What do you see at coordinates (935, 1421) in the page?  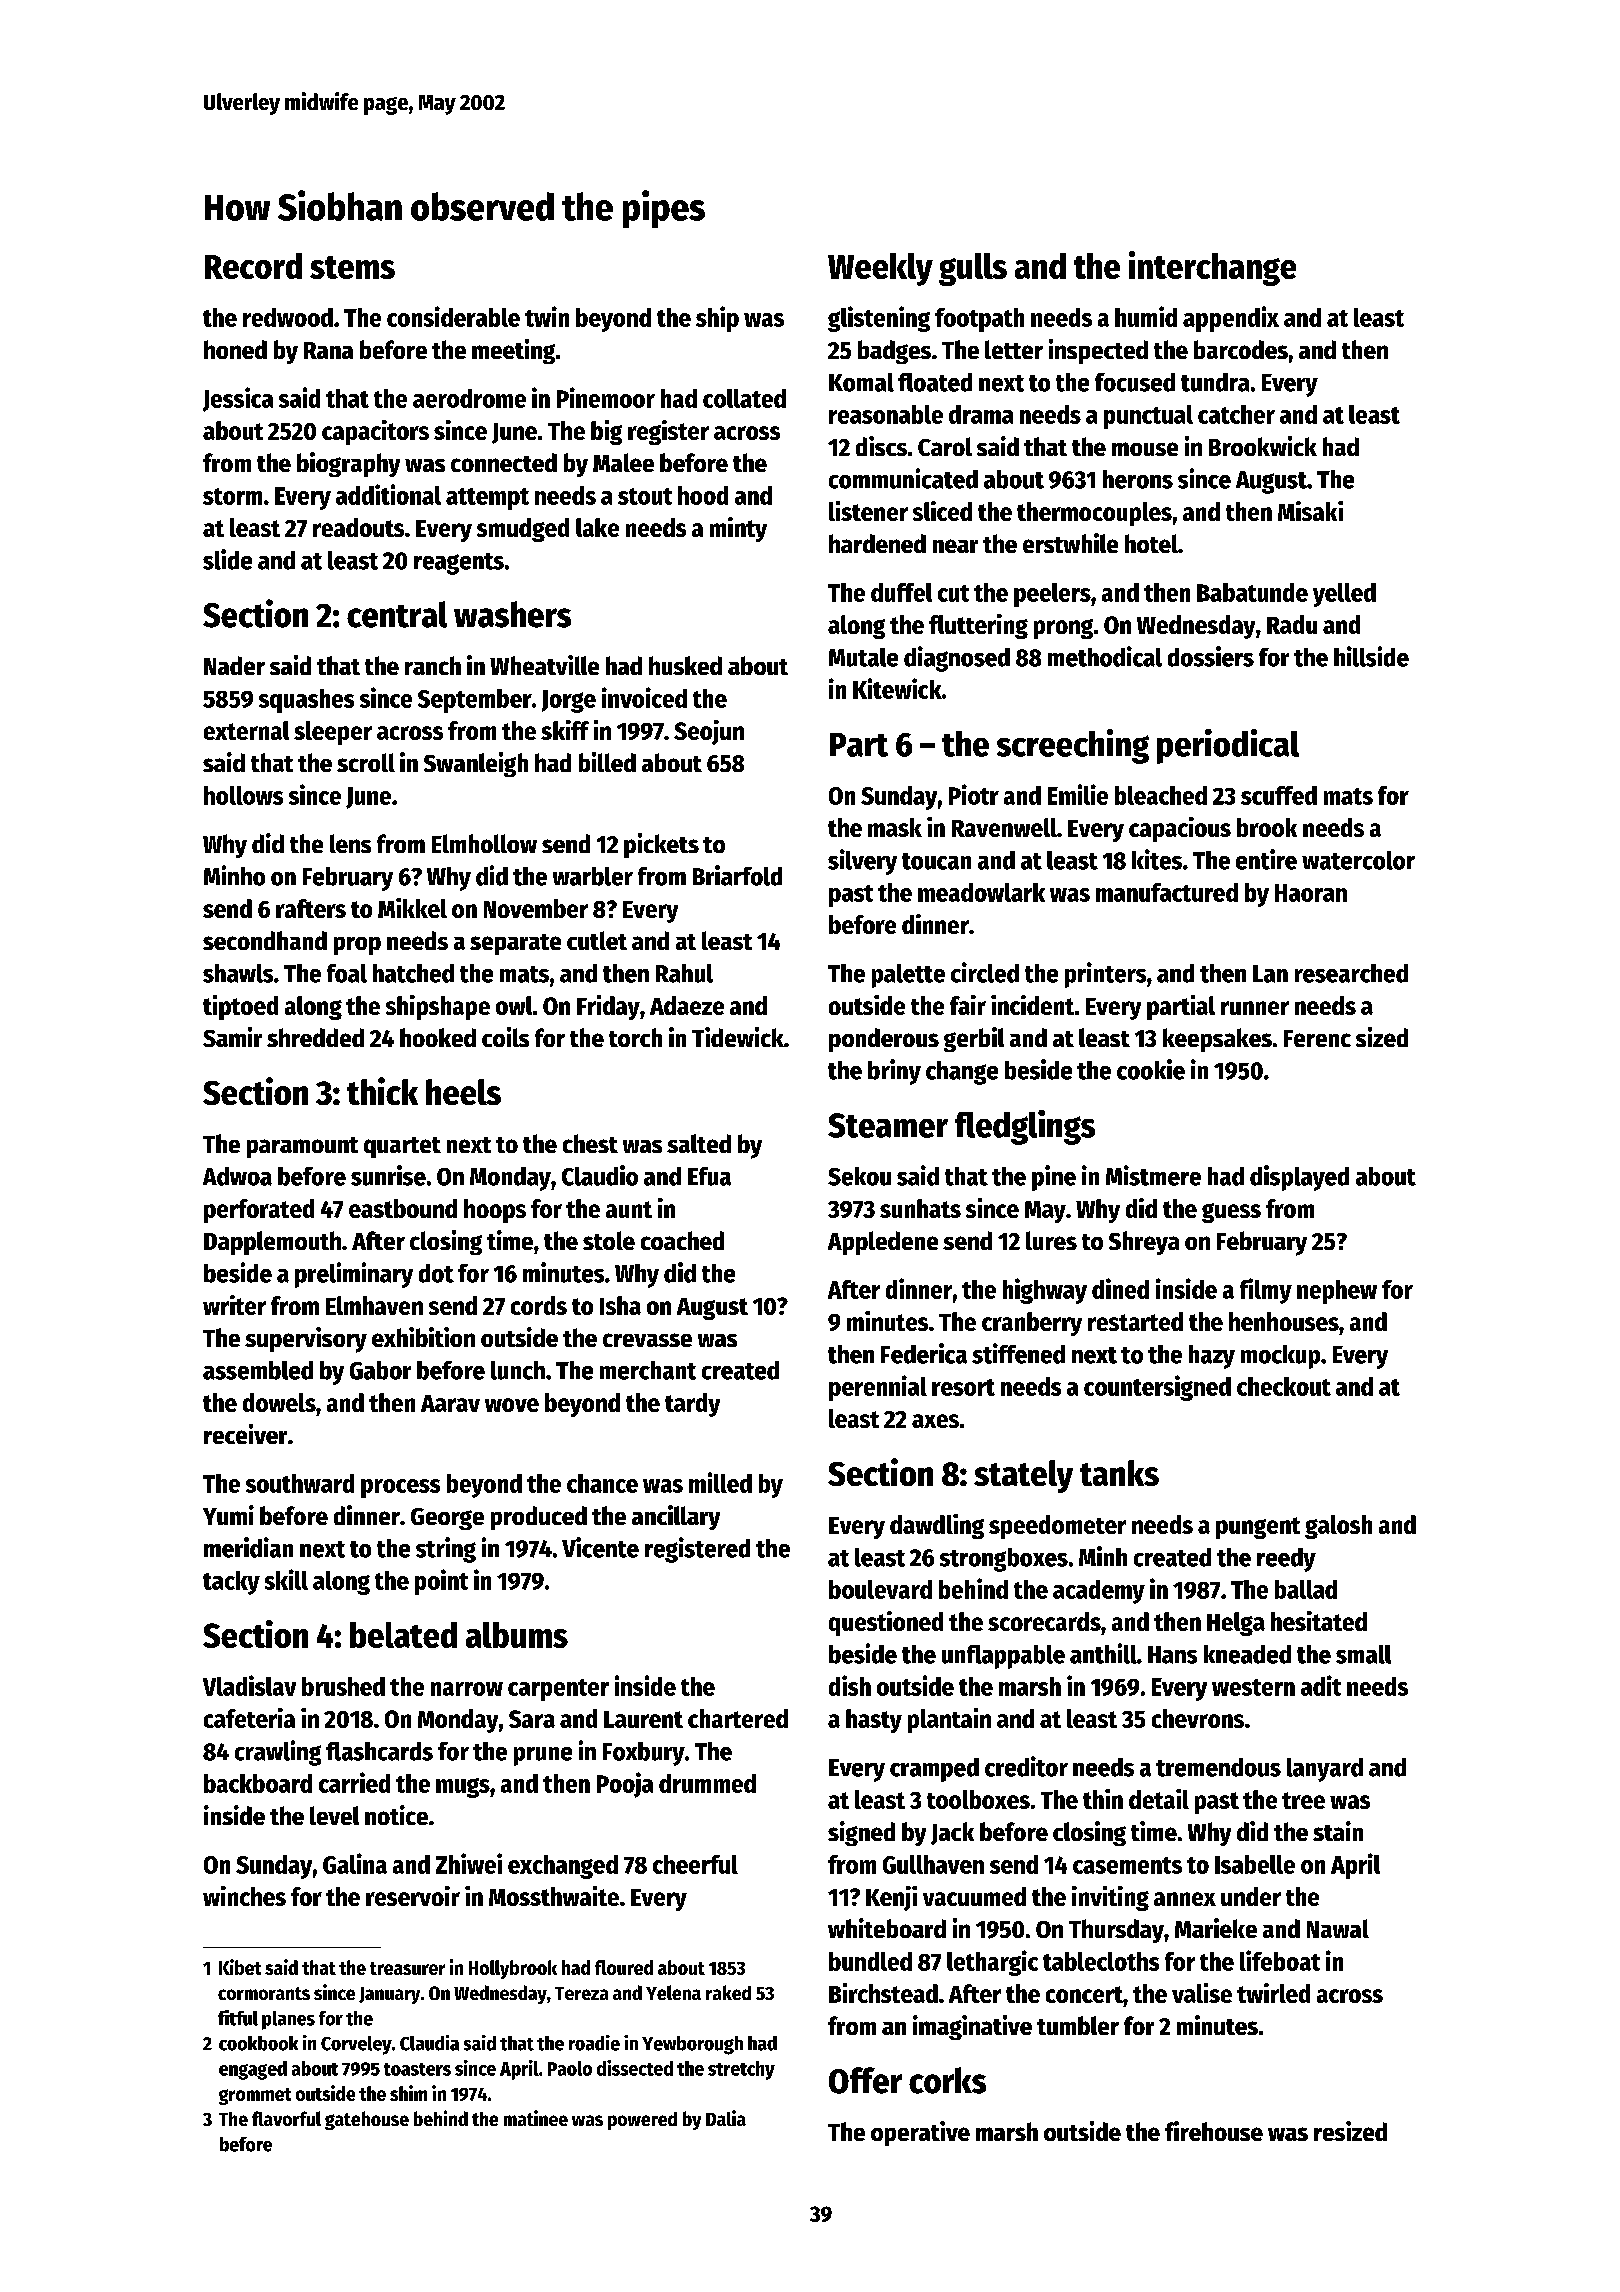 I see `axes` at bounding box center [935, 1421].
